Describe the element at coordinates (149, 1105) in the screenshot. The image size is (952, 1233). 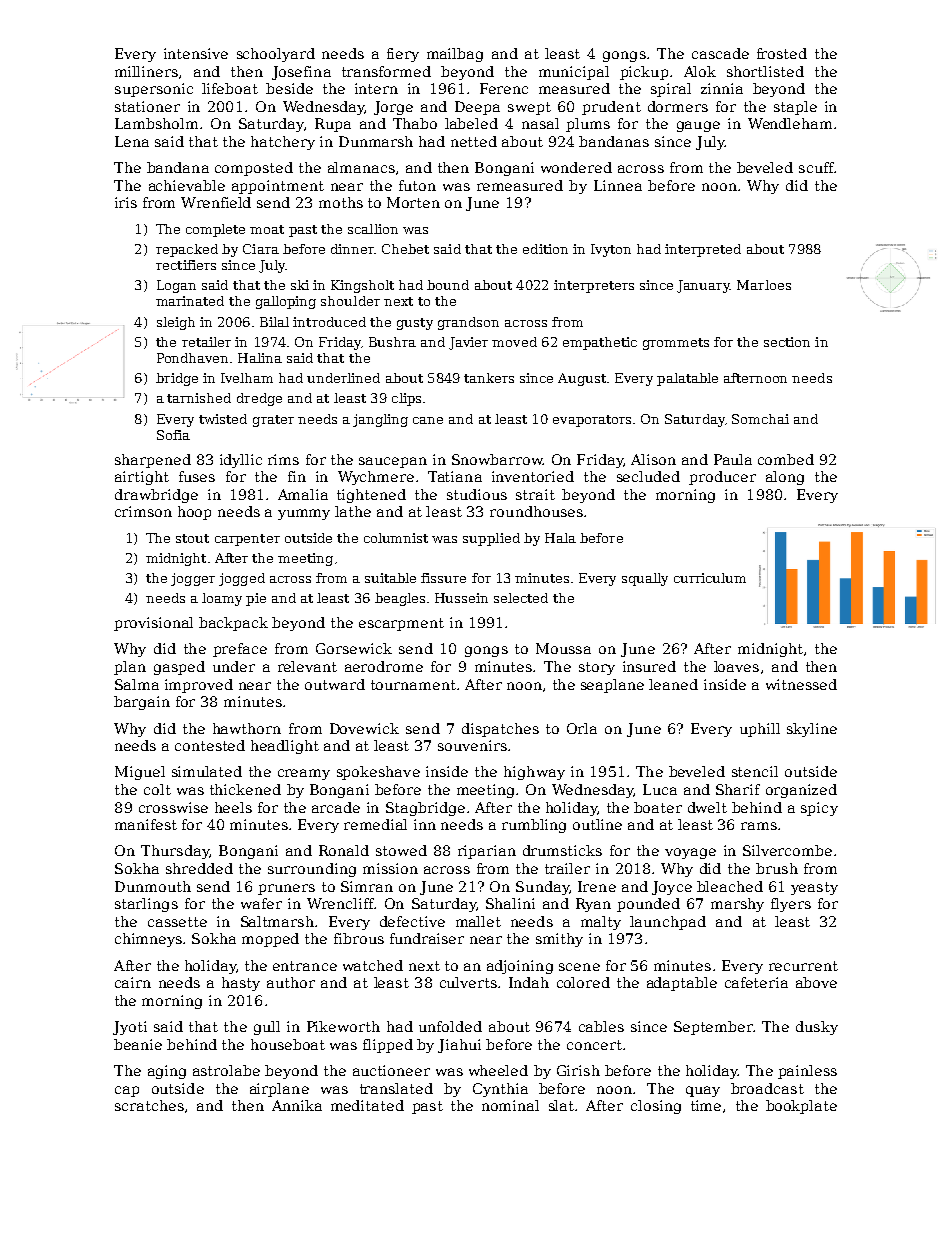
I see `scratches` at that location.
